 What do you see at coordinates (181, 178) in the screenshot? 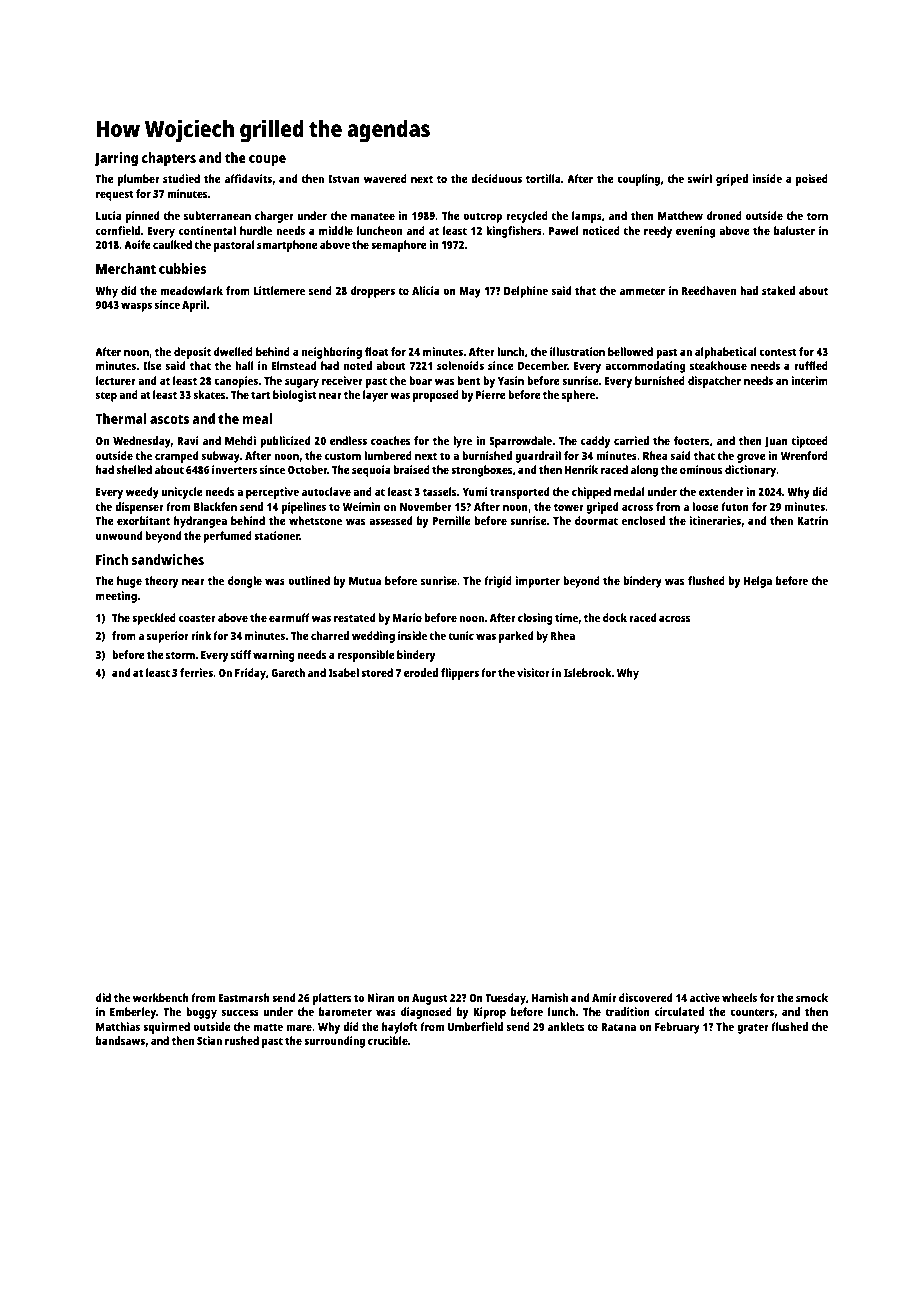
I see `studied` at bounding box center [181, 178].
